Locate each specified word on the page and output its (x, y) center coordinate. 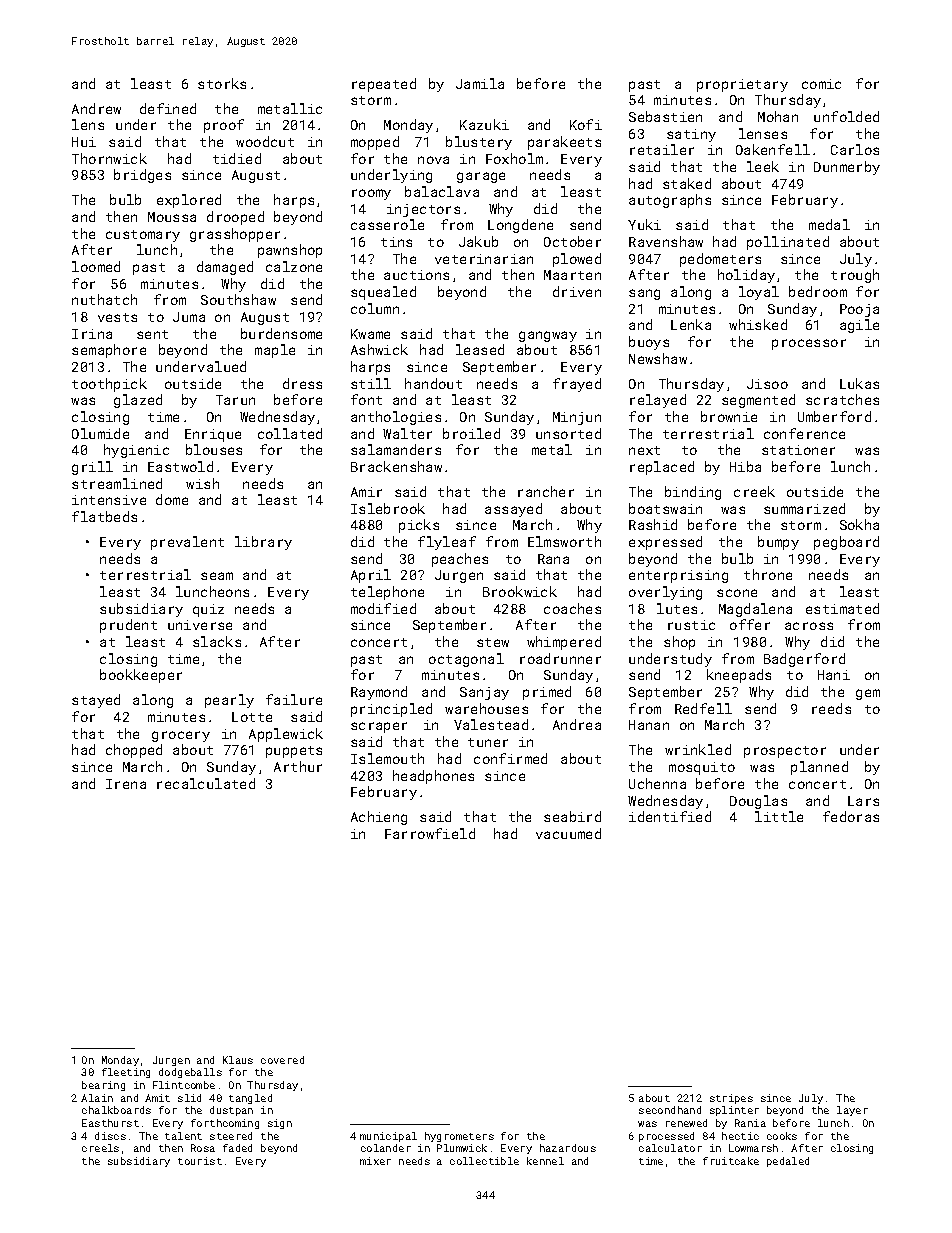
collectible (484, 1161)
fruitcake (731, 1161)
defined (168, 108)
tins (396, 242)
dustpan (231, 1111)
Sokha (859, 524)
